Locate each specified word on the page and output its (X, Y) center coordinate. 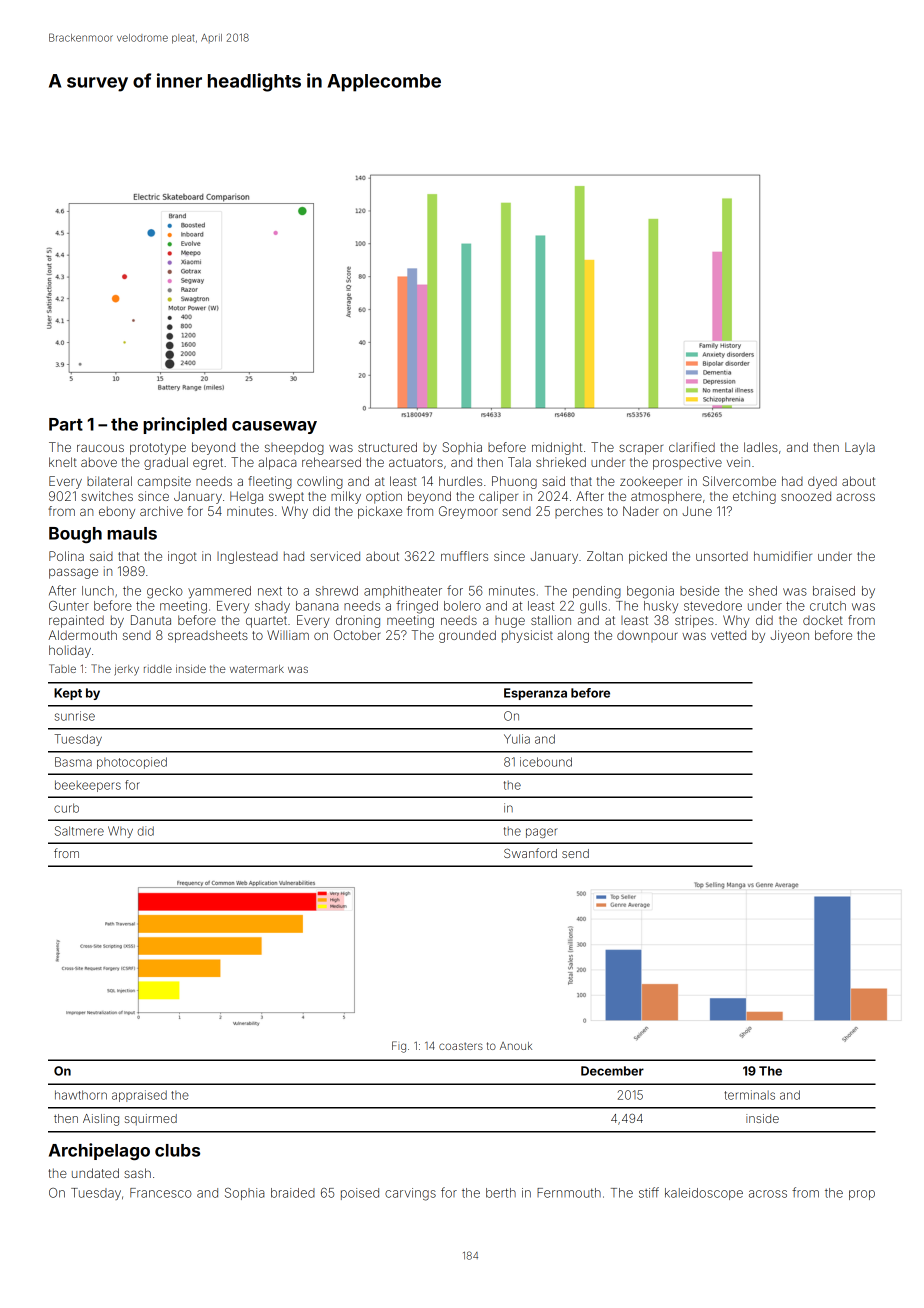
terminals (749, 1095)
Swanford (530, 853)
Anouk (516, 1046)
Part (66, 424)
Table (62, 668)
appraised (139, 1096)
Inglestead (247, 557)
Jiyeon (789, 636)
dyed (822, 482)
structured (387, 447)
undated (95, 1173)
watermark (257, 669)
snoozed (806, 496)
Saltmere (79, 831)
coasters (461, 1046)
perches (579, 512)
